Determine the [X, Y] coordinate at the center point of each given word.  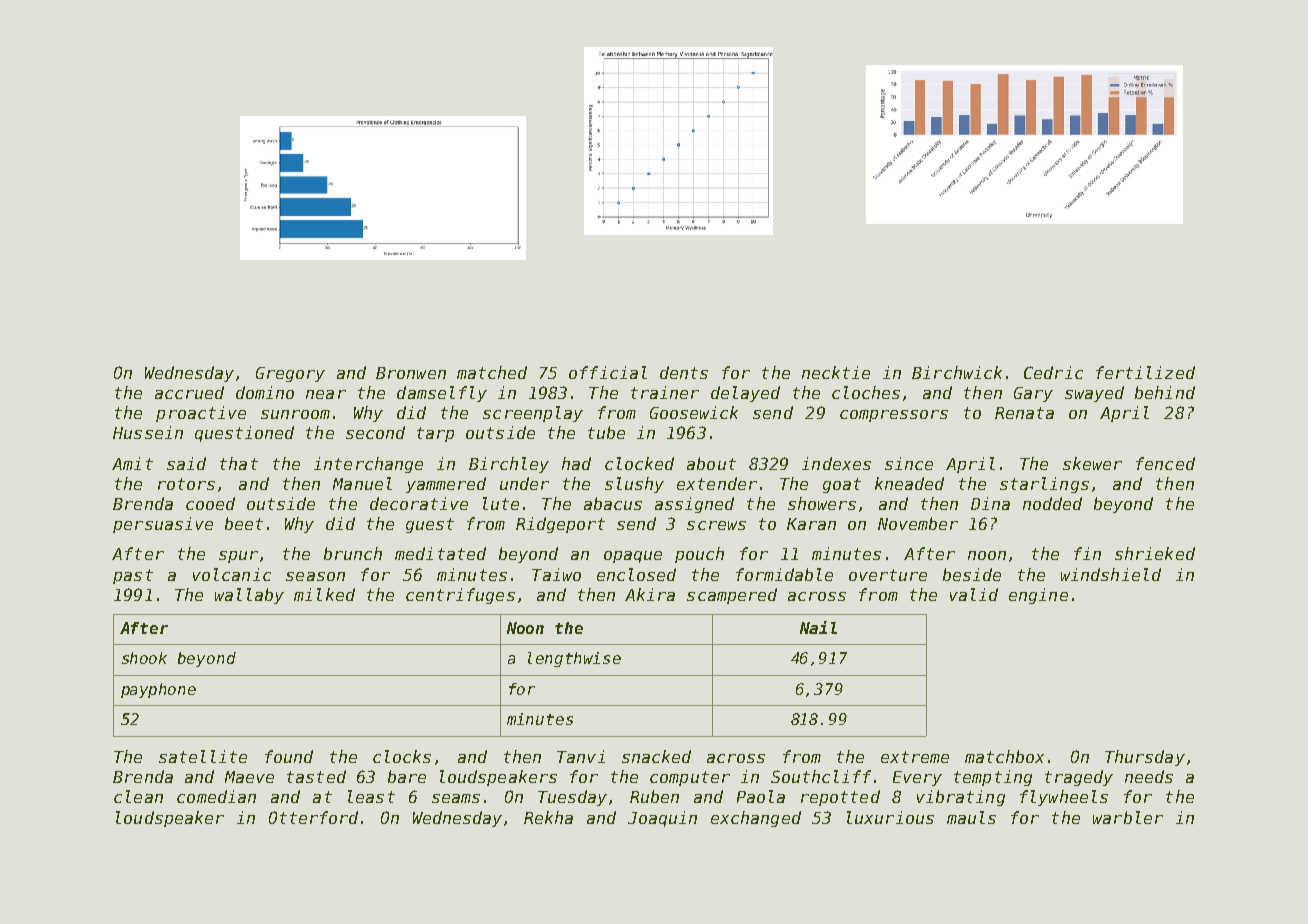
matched [492, 372]
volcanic [232, 574]
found [289, 756]
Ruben [654, 796]
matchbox [1004, 756]
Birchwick [957, 372]
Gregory [290, 374]
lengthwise [574, 659]
